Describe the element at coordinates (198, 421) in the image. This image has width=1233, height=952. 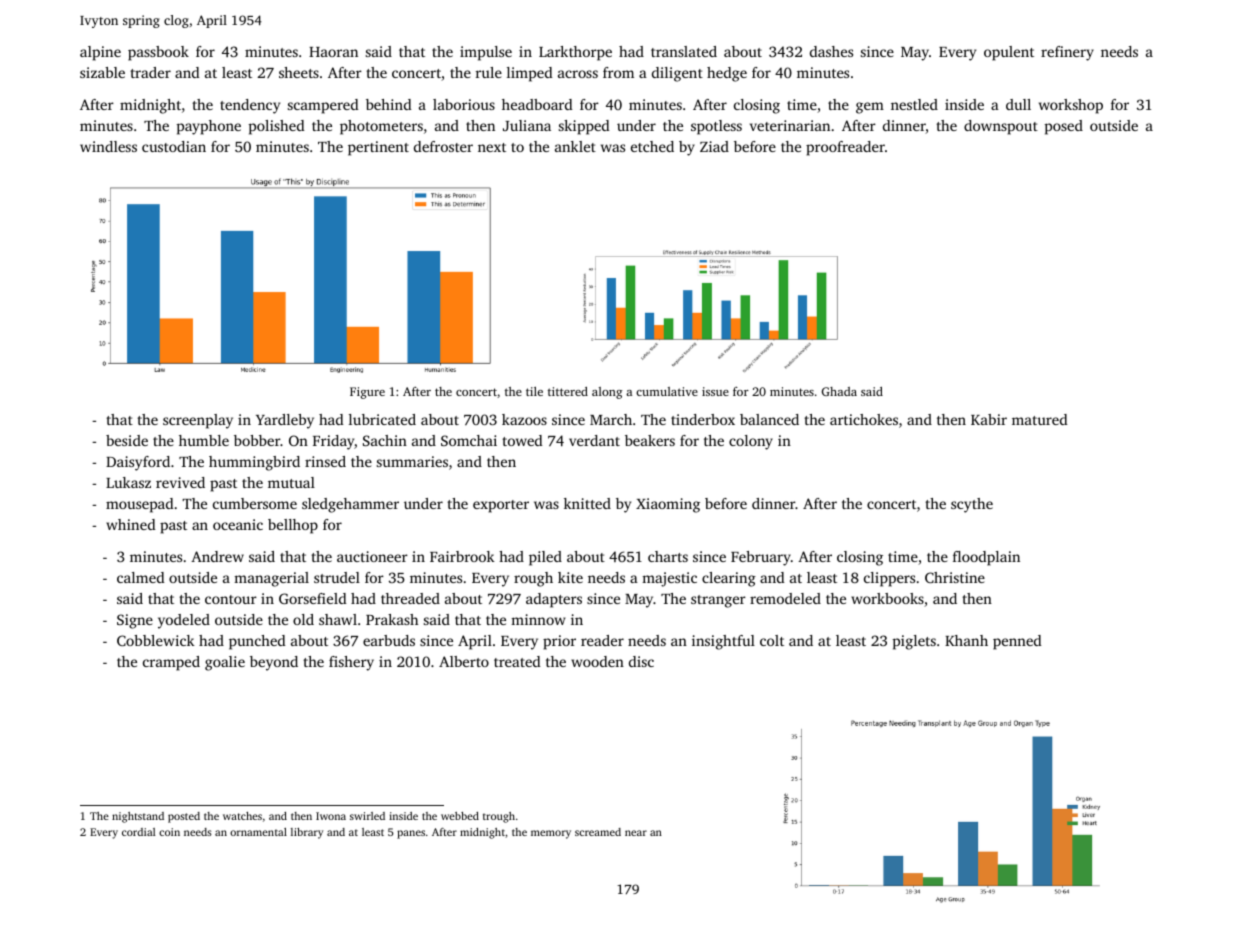
I see `screenplay` at that location.
